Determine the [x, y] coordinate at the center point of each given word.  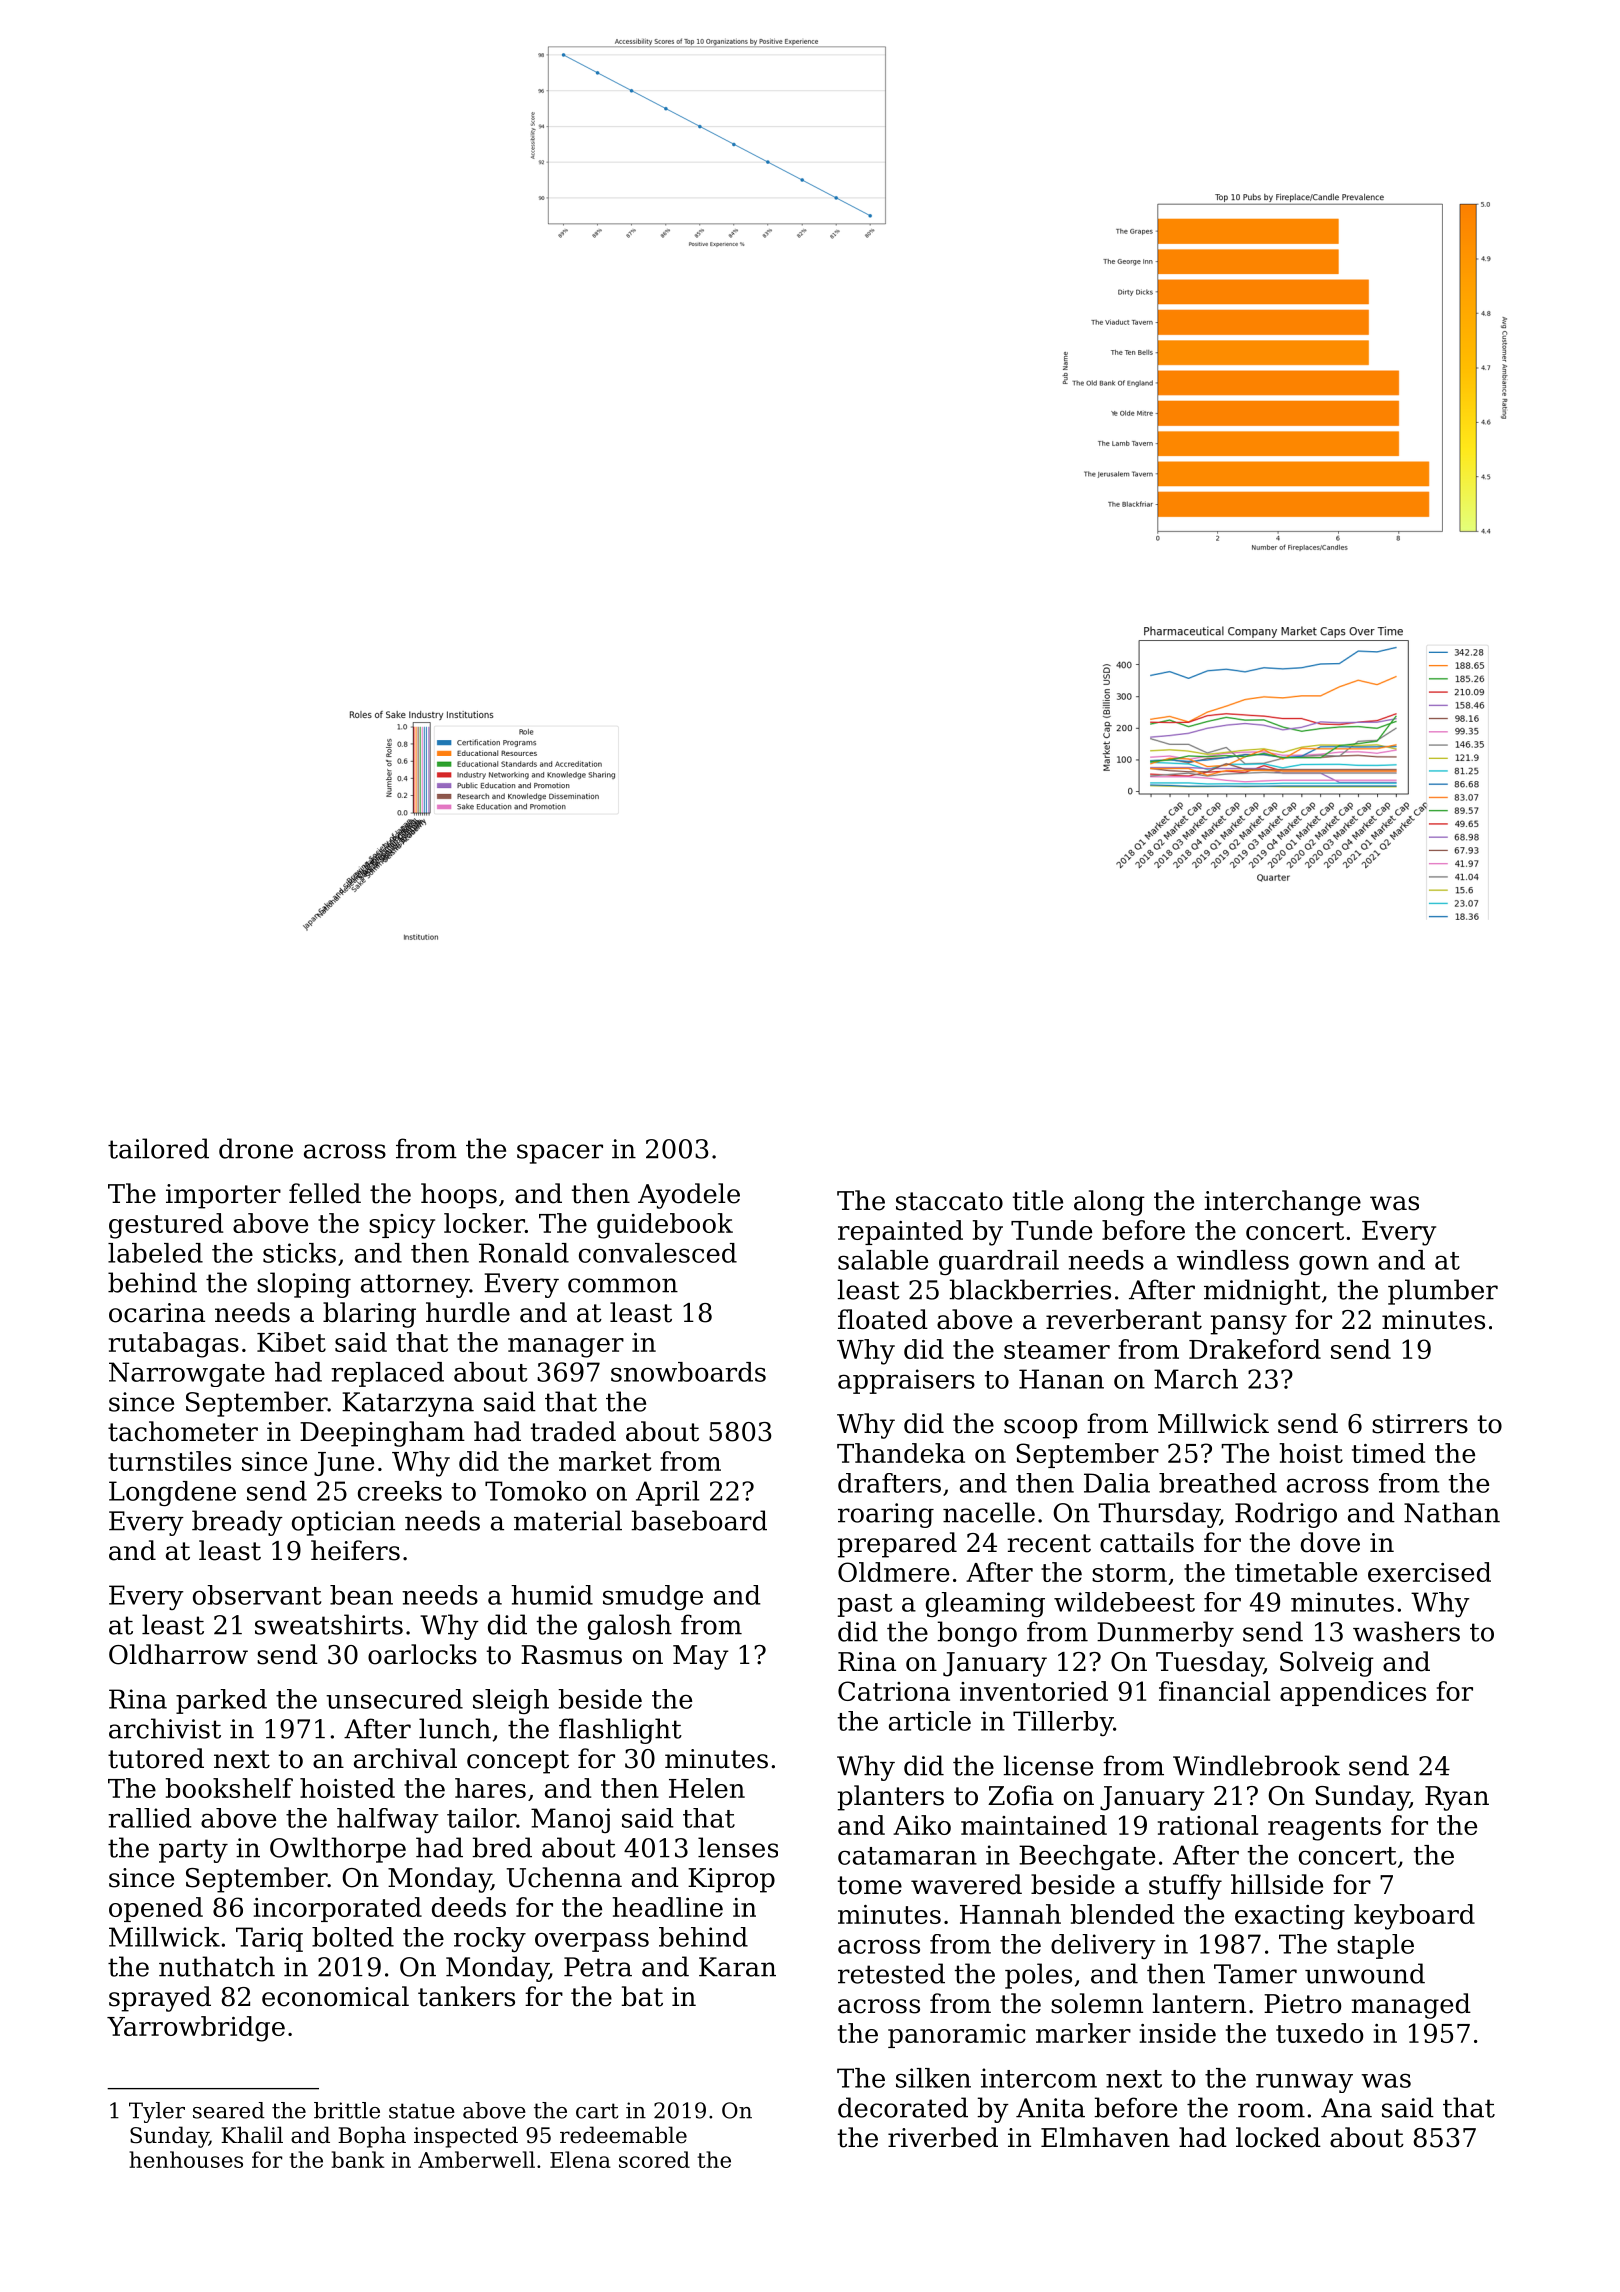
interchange [1282, 1203]
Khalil [252, 2135]
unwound [1365, 1973]
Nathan [1452, 1512]
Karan [737, 1967]
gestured [166, 1226]
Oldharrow [178, 1654]
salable [883, 1260]
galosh [630, 1627]
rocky [490, 1939]
